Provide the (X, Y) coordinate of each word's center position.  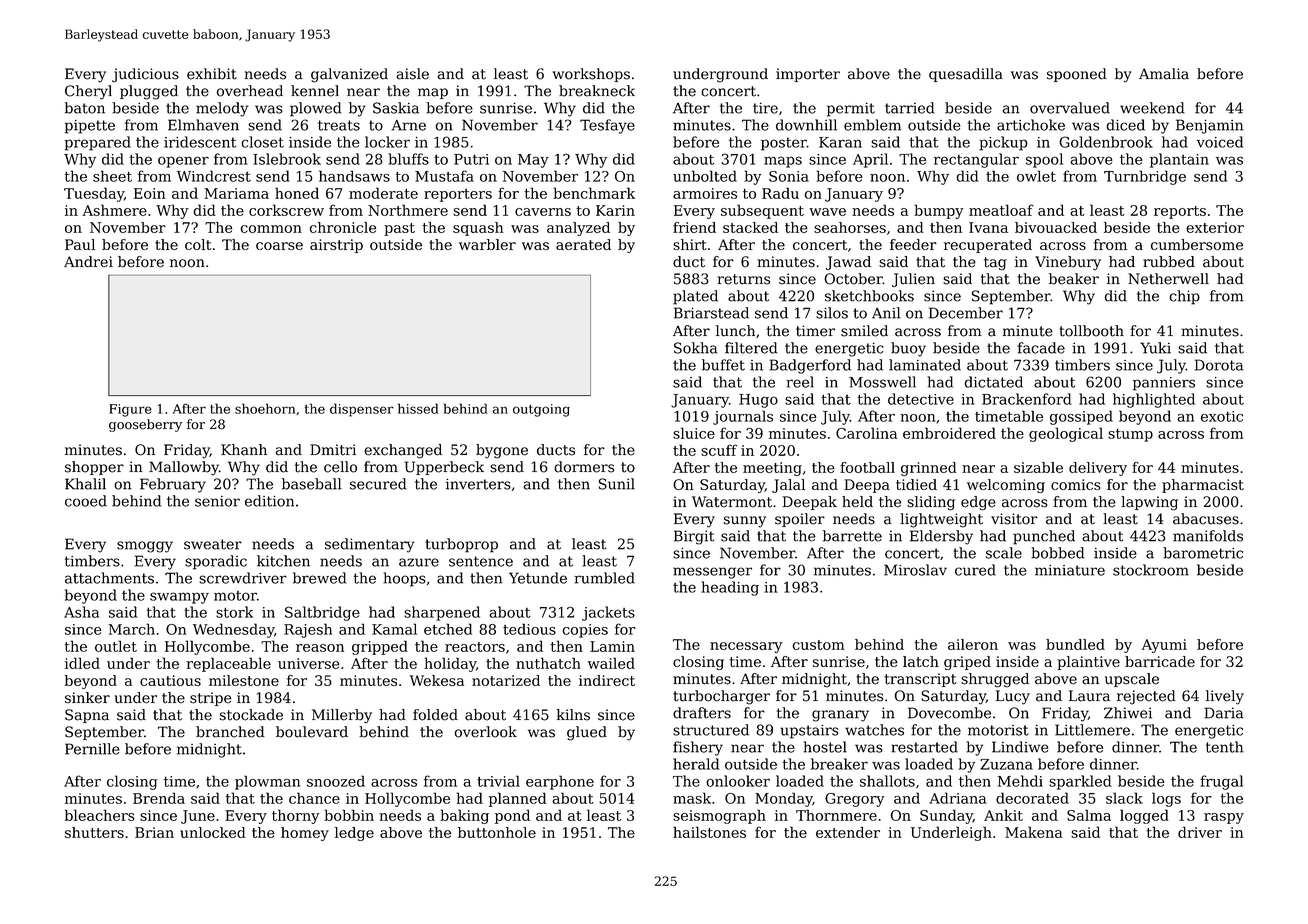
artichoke (1031, 125)
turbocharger (721, 697)
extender (848, 832)
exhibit (212, 74)
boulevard (312, 732)
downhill (806, 125)
